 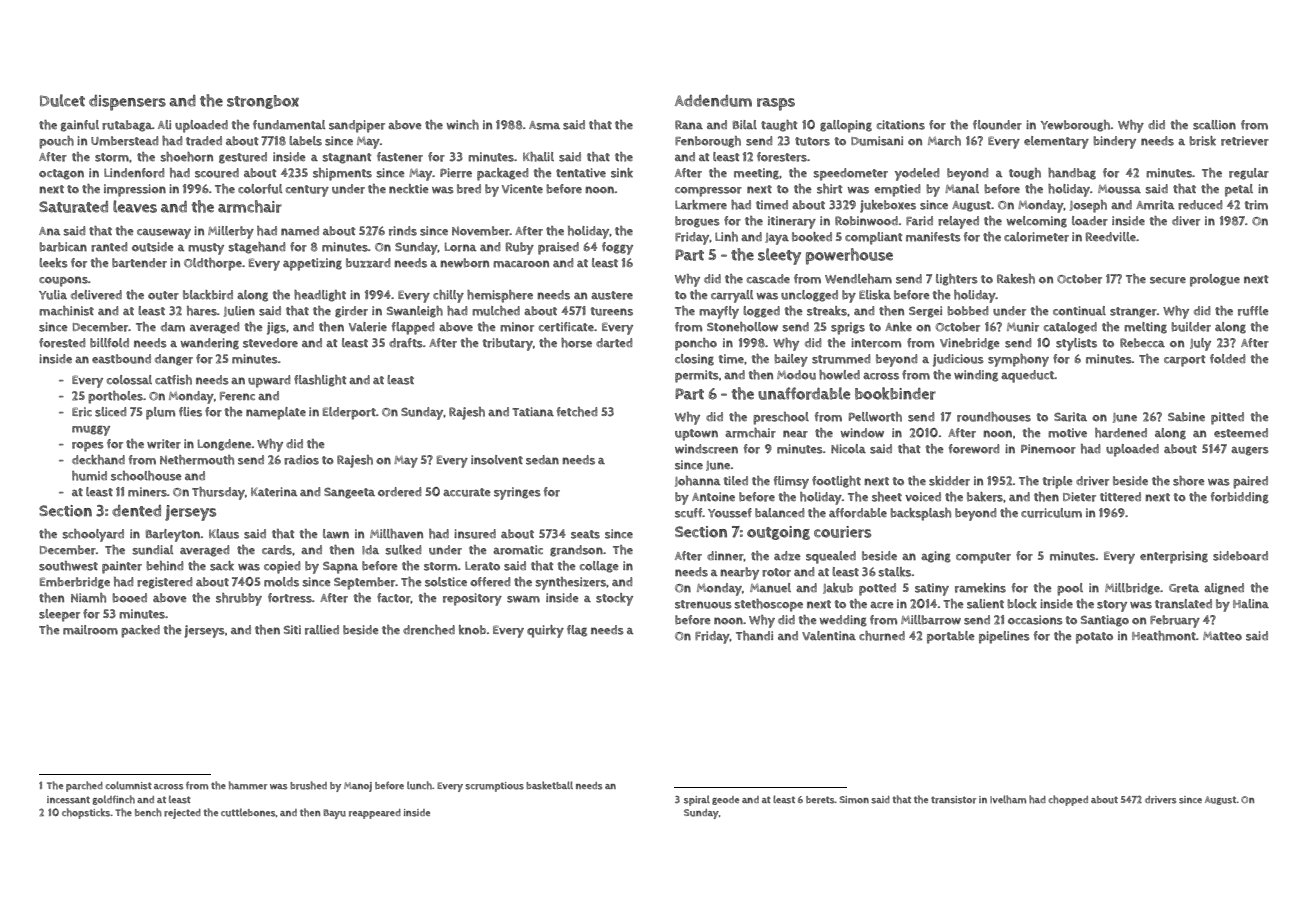 I want to click on factor, so click(x=394, y=598).
